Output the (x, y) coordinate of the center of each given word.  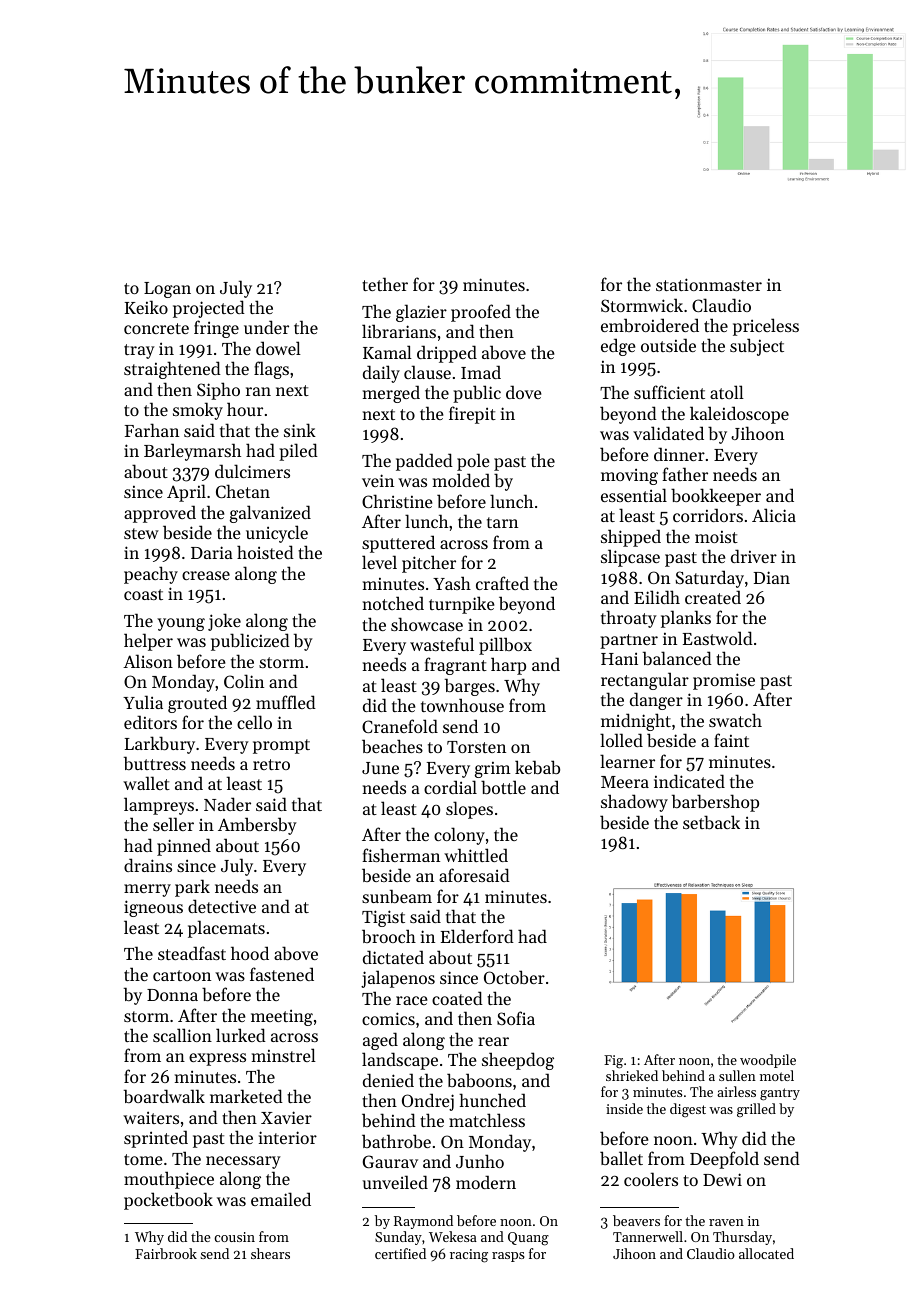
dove (524, 392)
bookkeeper (716, 497)
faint (731, 740)
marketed (246, 1096)
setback (711, 822)
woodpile (768, 1061)
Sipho (218, 391)
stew (141, 533)
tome (143, 1159)
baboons (479, 1080)
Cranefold (400, 726)
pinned (184, 847)
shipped (631, 538)
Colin (244, 681)
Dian (772, 577)
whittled (476, 855)
